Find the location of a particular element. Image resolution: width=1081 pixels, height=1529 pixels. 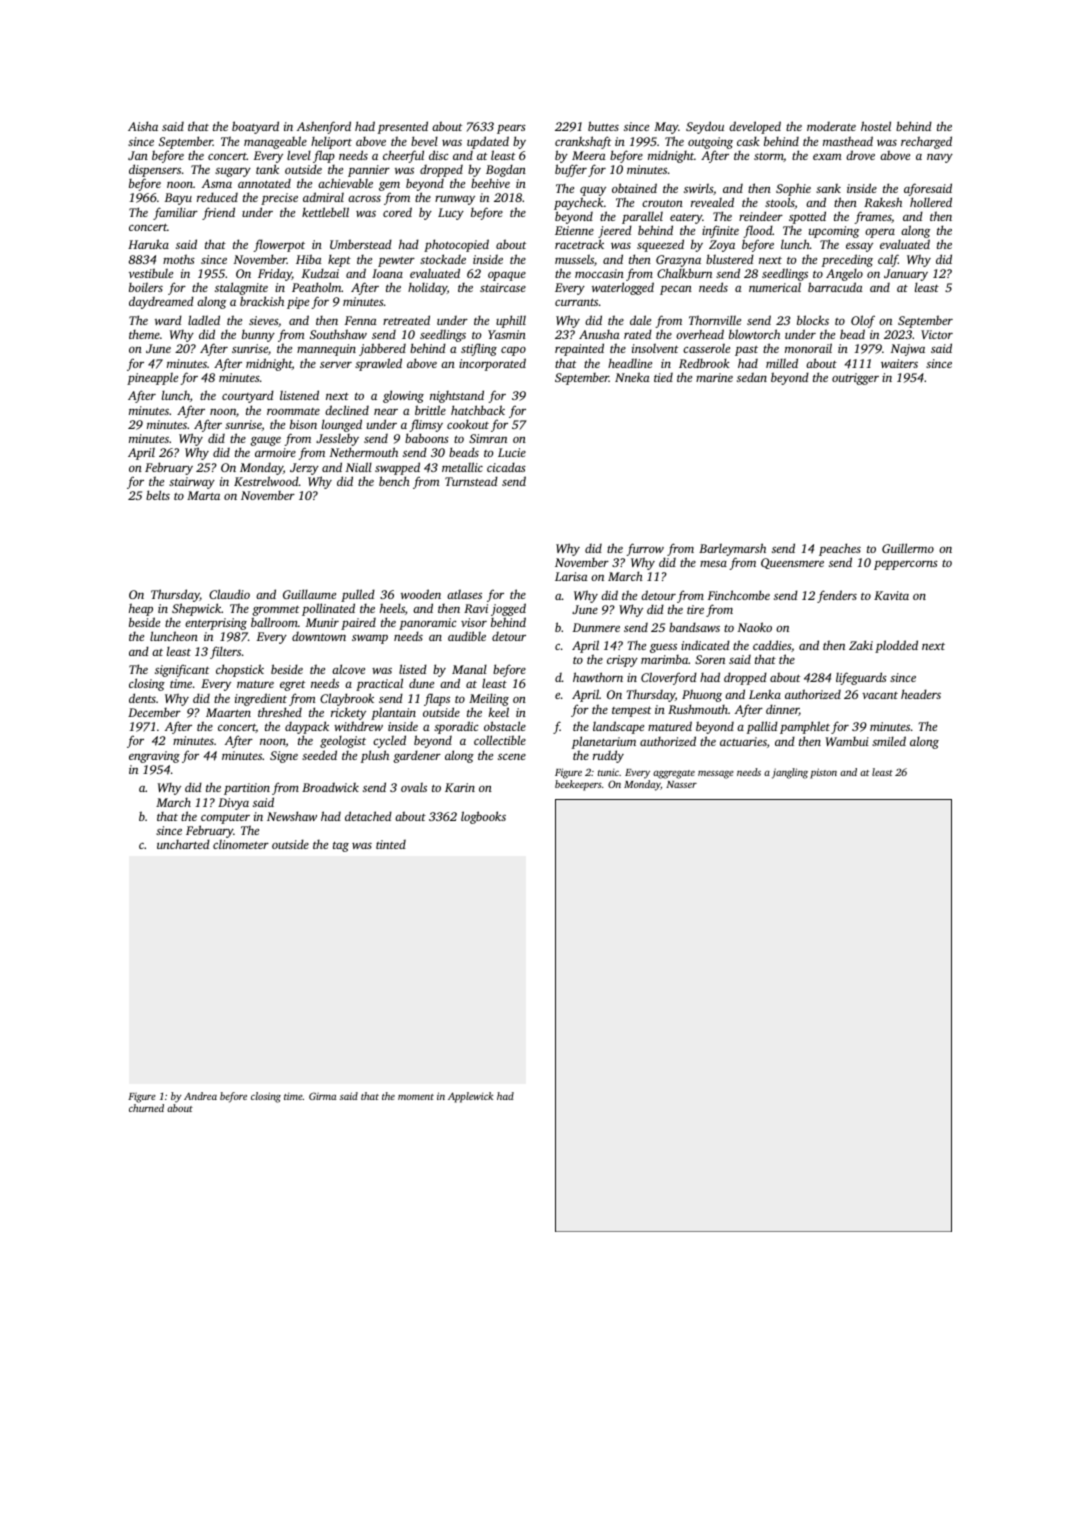

gardener is located at coordinates (417, 756).
